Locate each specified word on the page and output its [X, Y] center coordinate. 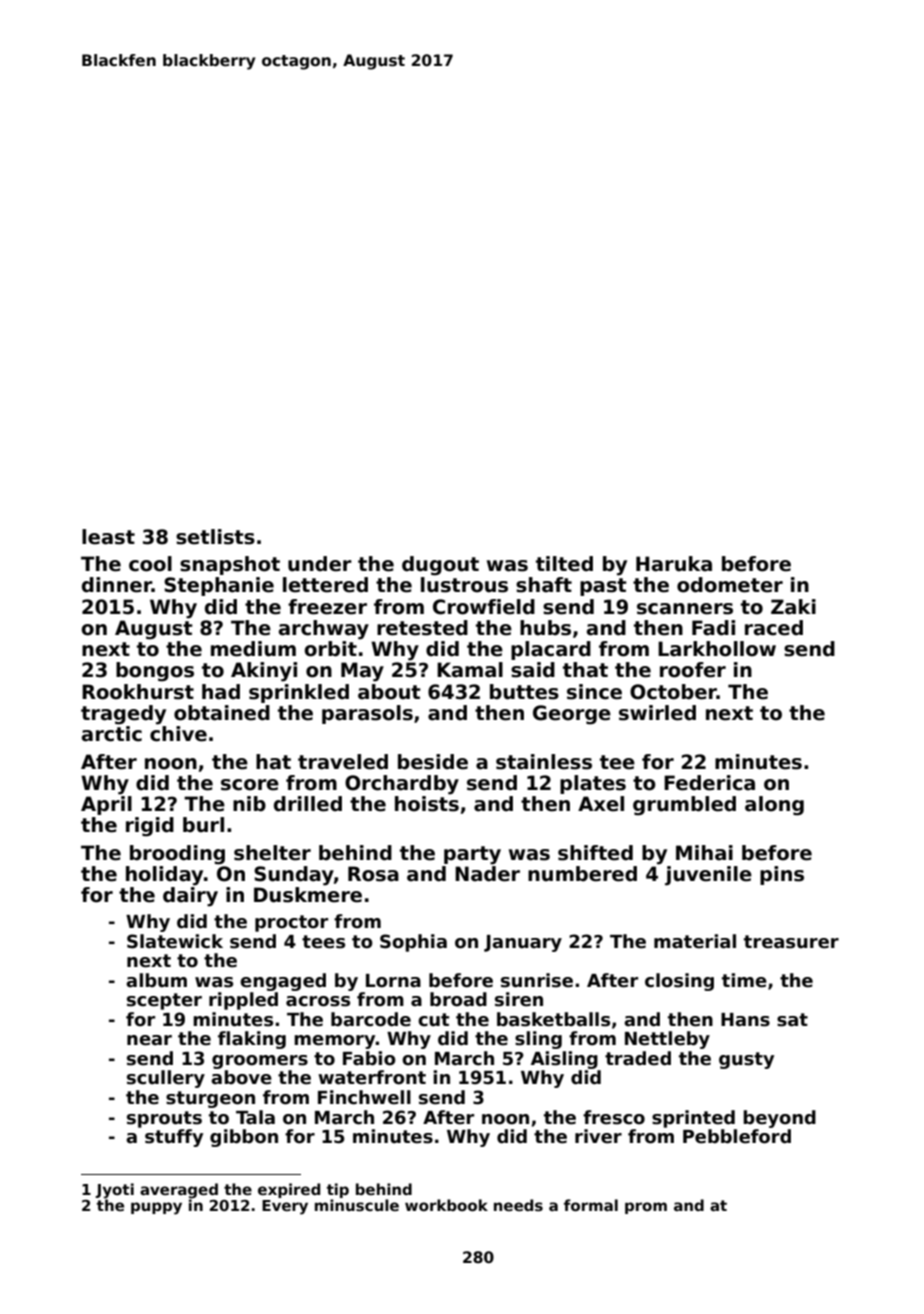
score [250, 785]
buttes [524, 692]
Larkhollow [717, 649]
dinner [117, 585]
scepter [164, 1001]
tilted [564, 564]
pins [782, 875]
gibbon [244, 1138]
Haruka [674, 564]
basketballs [553, 1019]
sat [792, 1020]
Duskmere [308, 895]
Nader [487, 874]
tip [338, 1190]
